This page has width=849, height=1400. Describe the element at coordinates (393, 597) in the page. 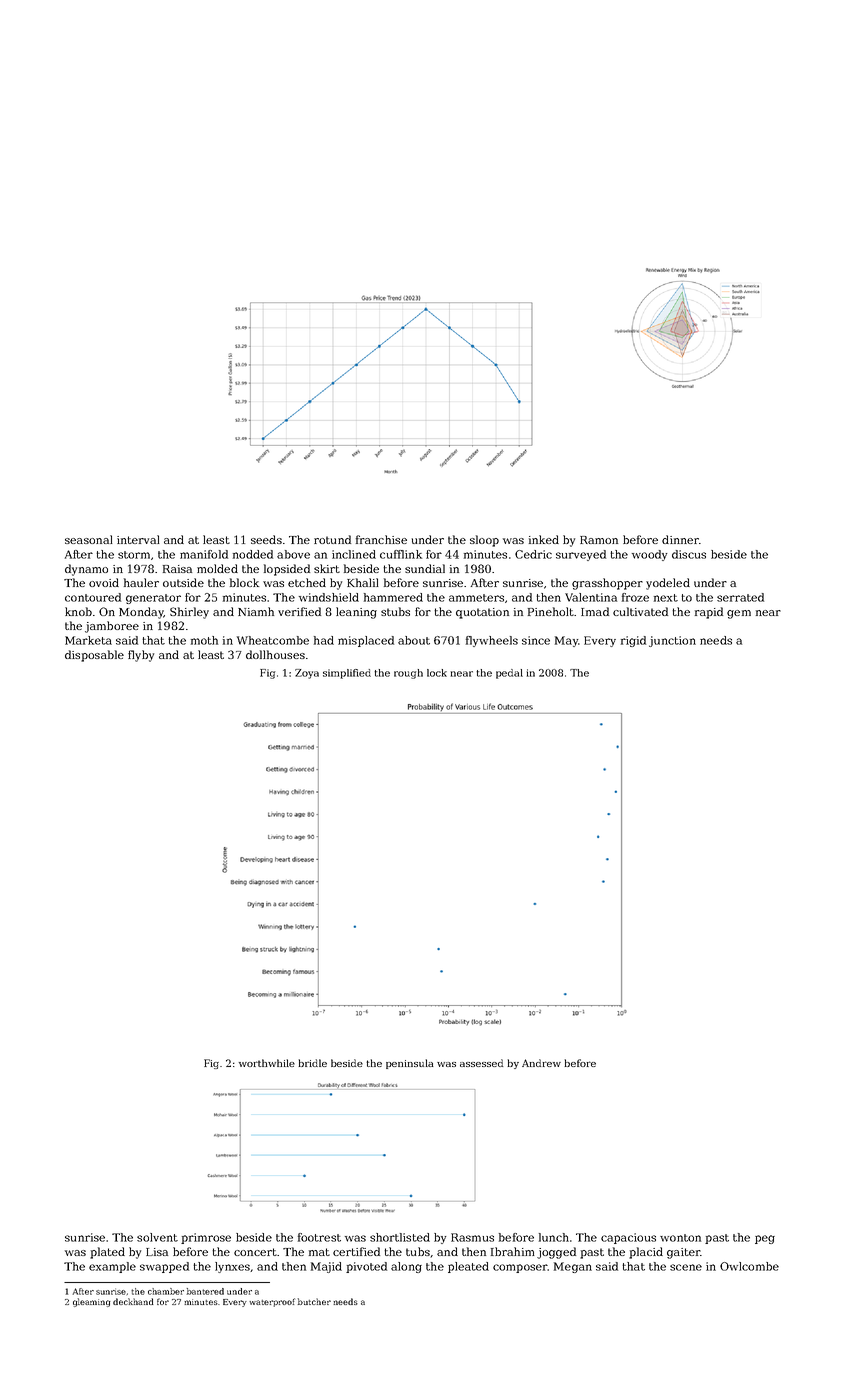

I see `hammered` at that location.
